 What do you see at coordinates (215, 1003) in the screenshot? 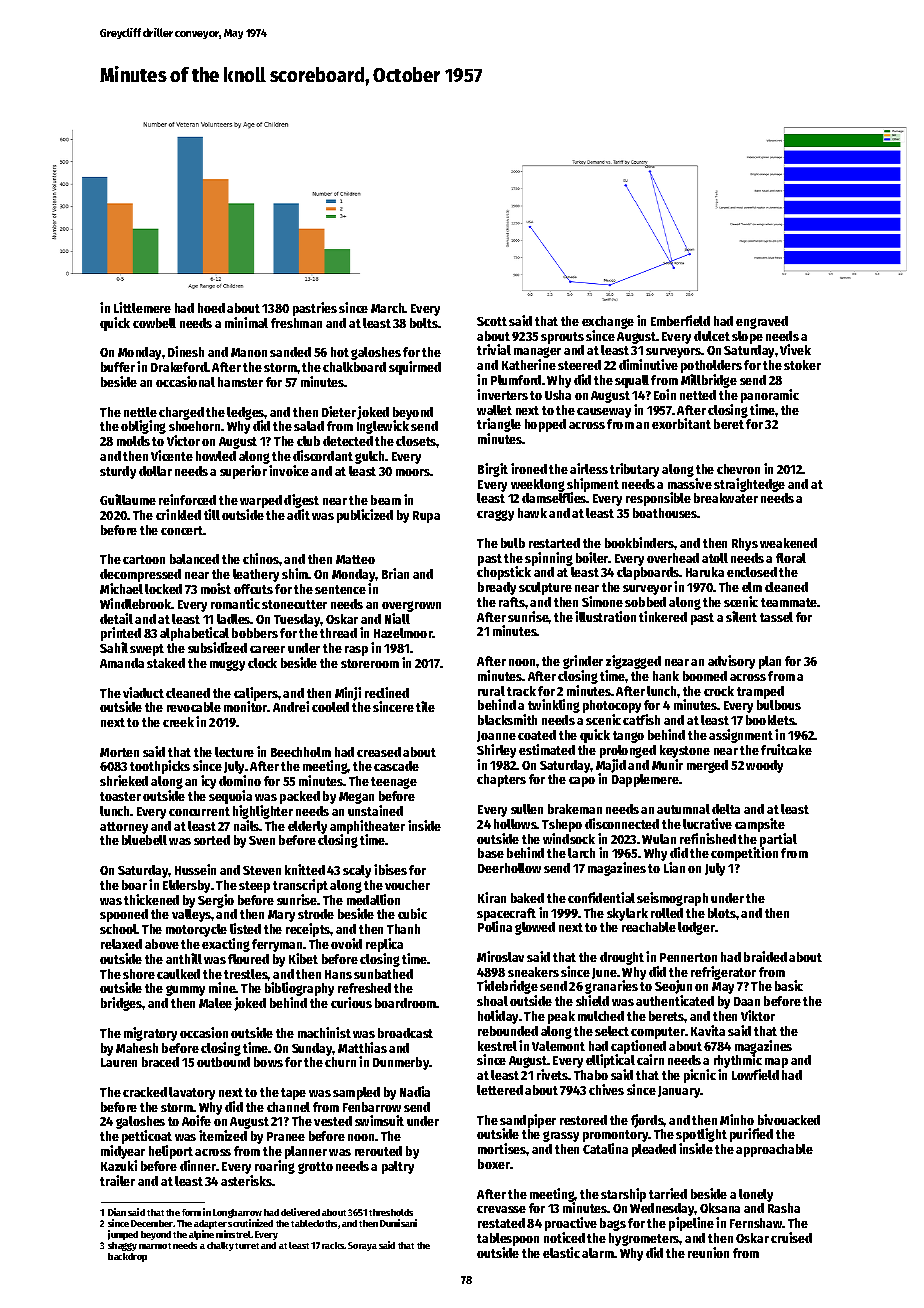
I see `Malee` at bounding box center [215, 1003].
